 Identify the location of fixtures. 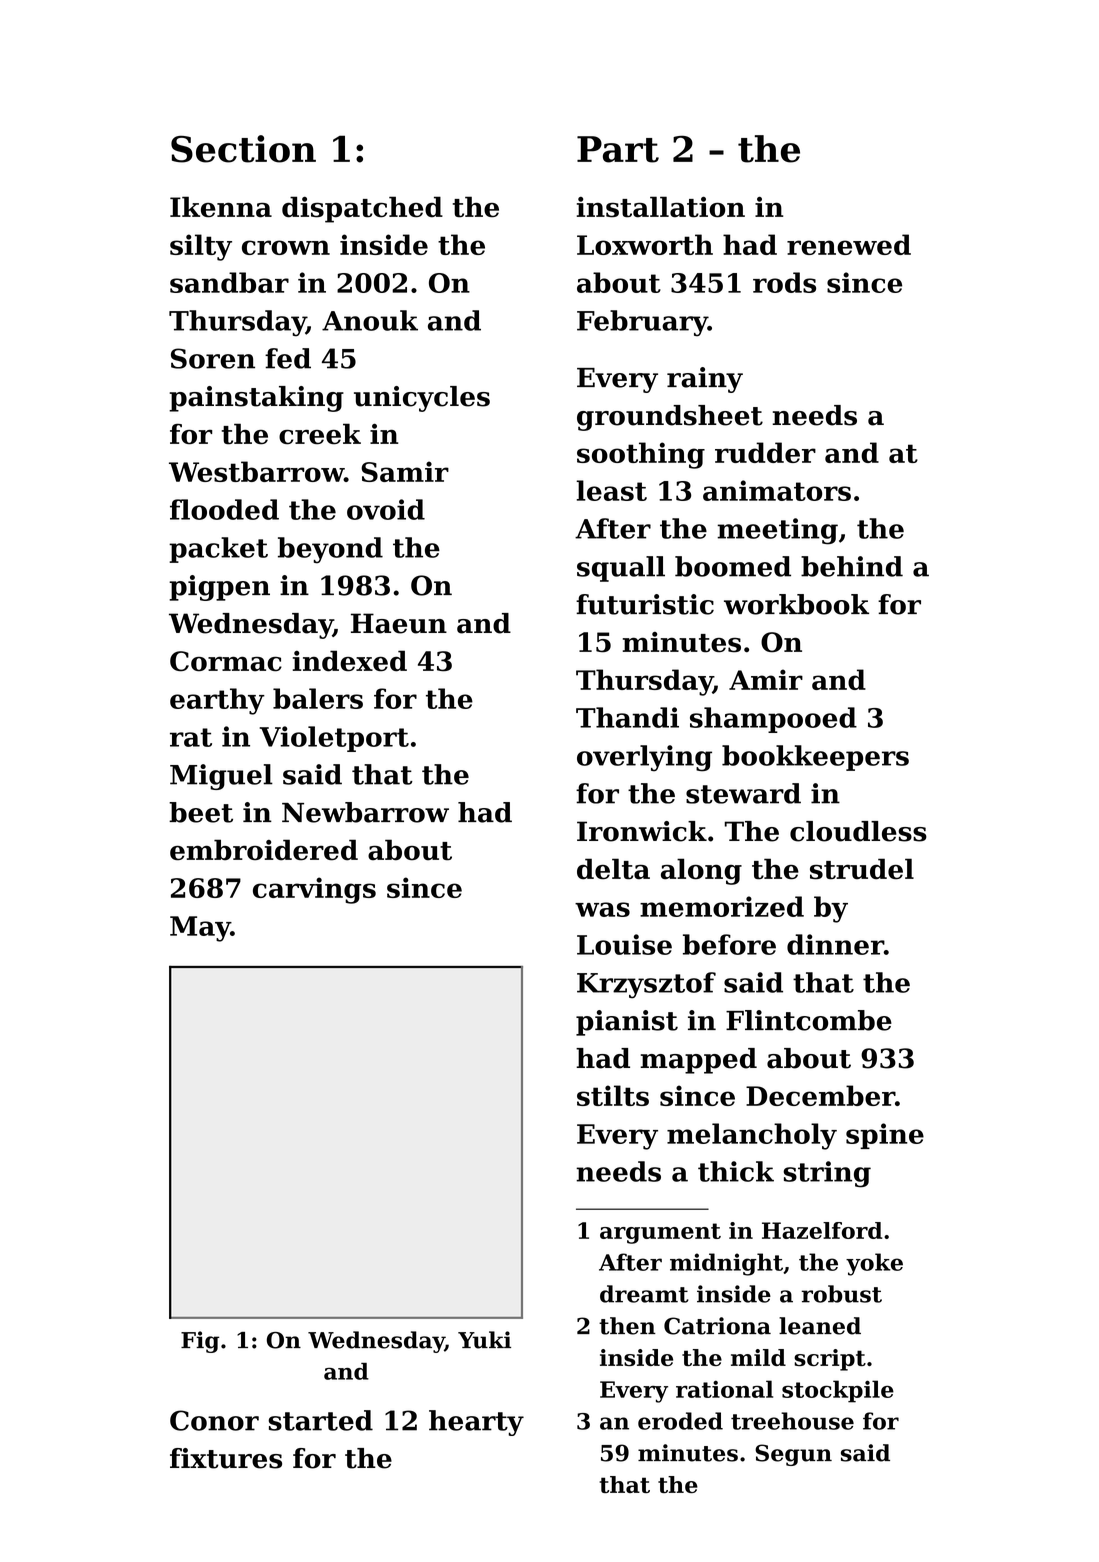
(226, 1458).
